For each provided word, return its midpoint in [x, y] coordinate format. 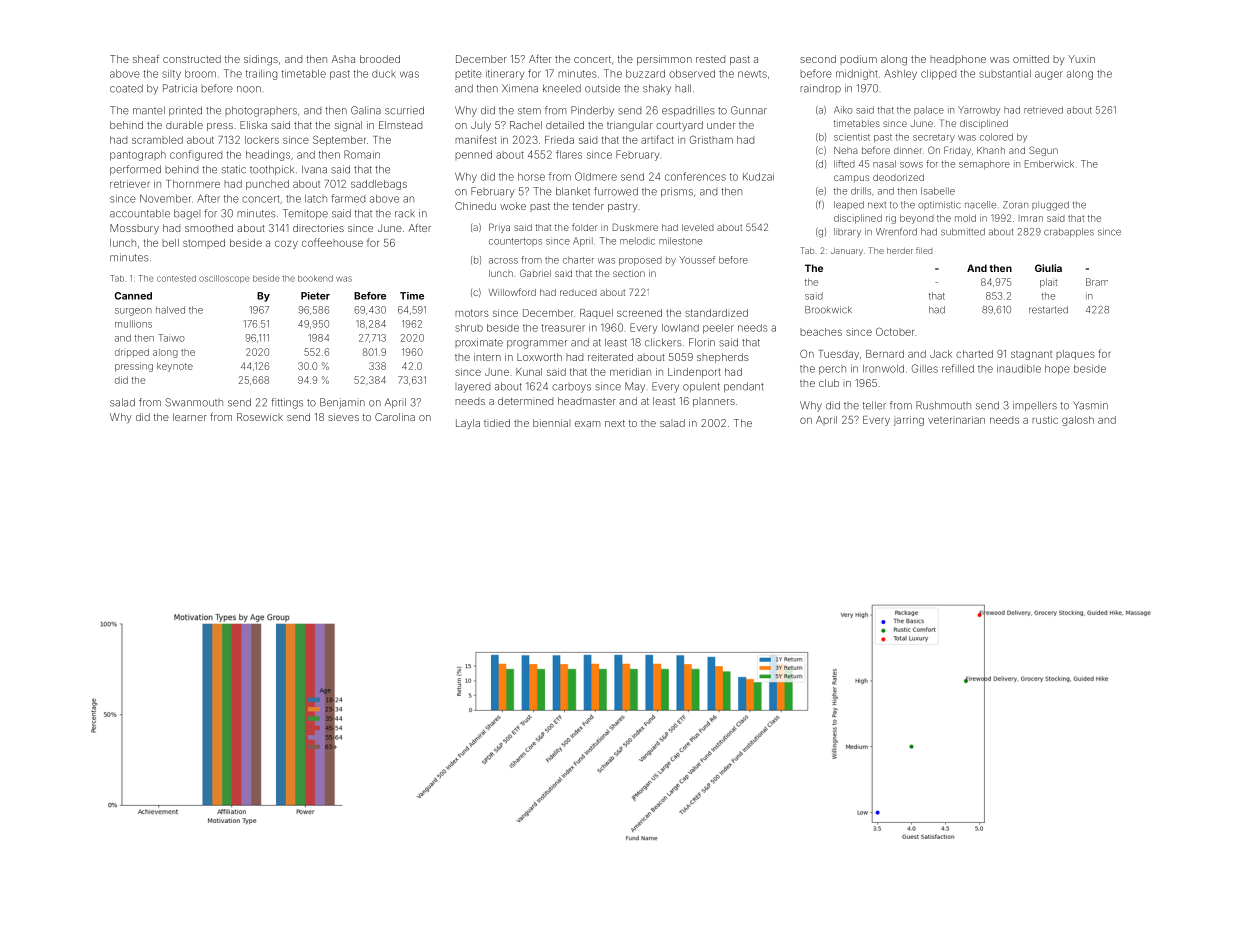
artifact [657, 139]
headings [268, 156]
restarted [1048, 310]
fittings [287, 403]
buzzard [645, 74]
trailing [261, 75]
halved [170, 310]
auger [1049, 75]
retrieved [1043, 110]
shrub [469, 328]
